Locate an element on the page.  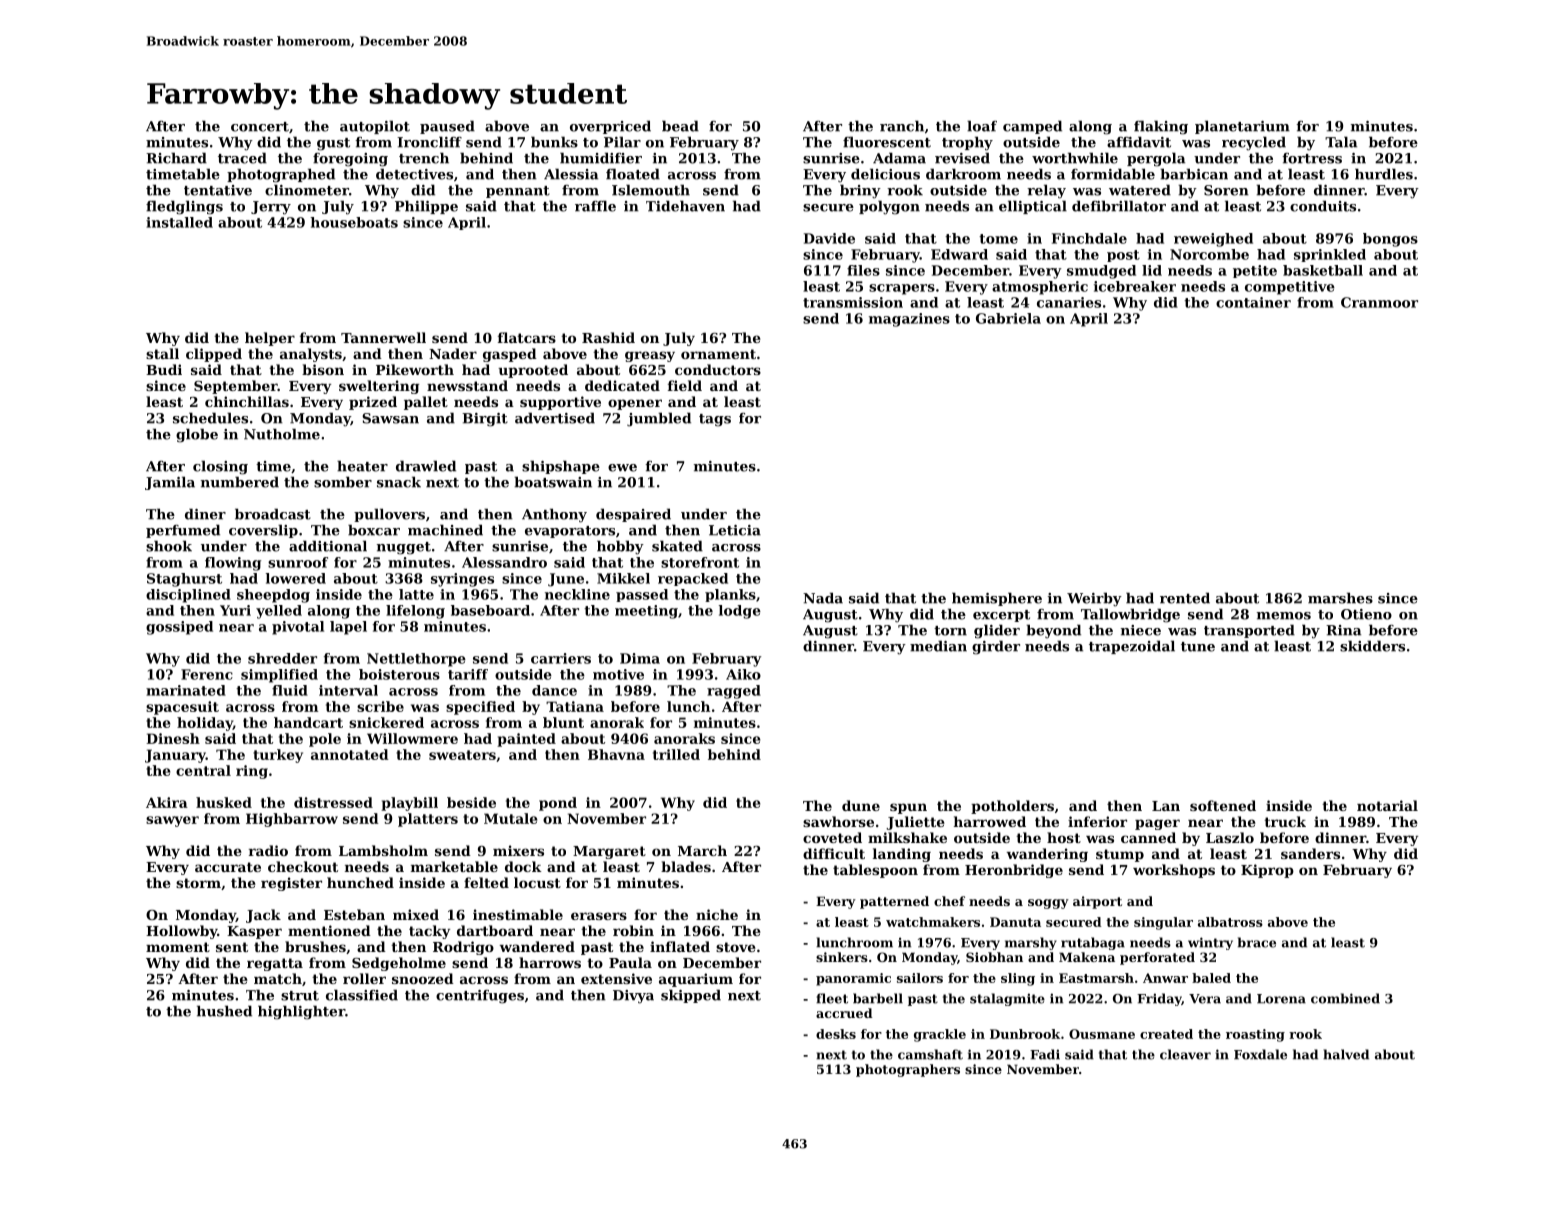
photographers is located at coordinates (908, 1070).
